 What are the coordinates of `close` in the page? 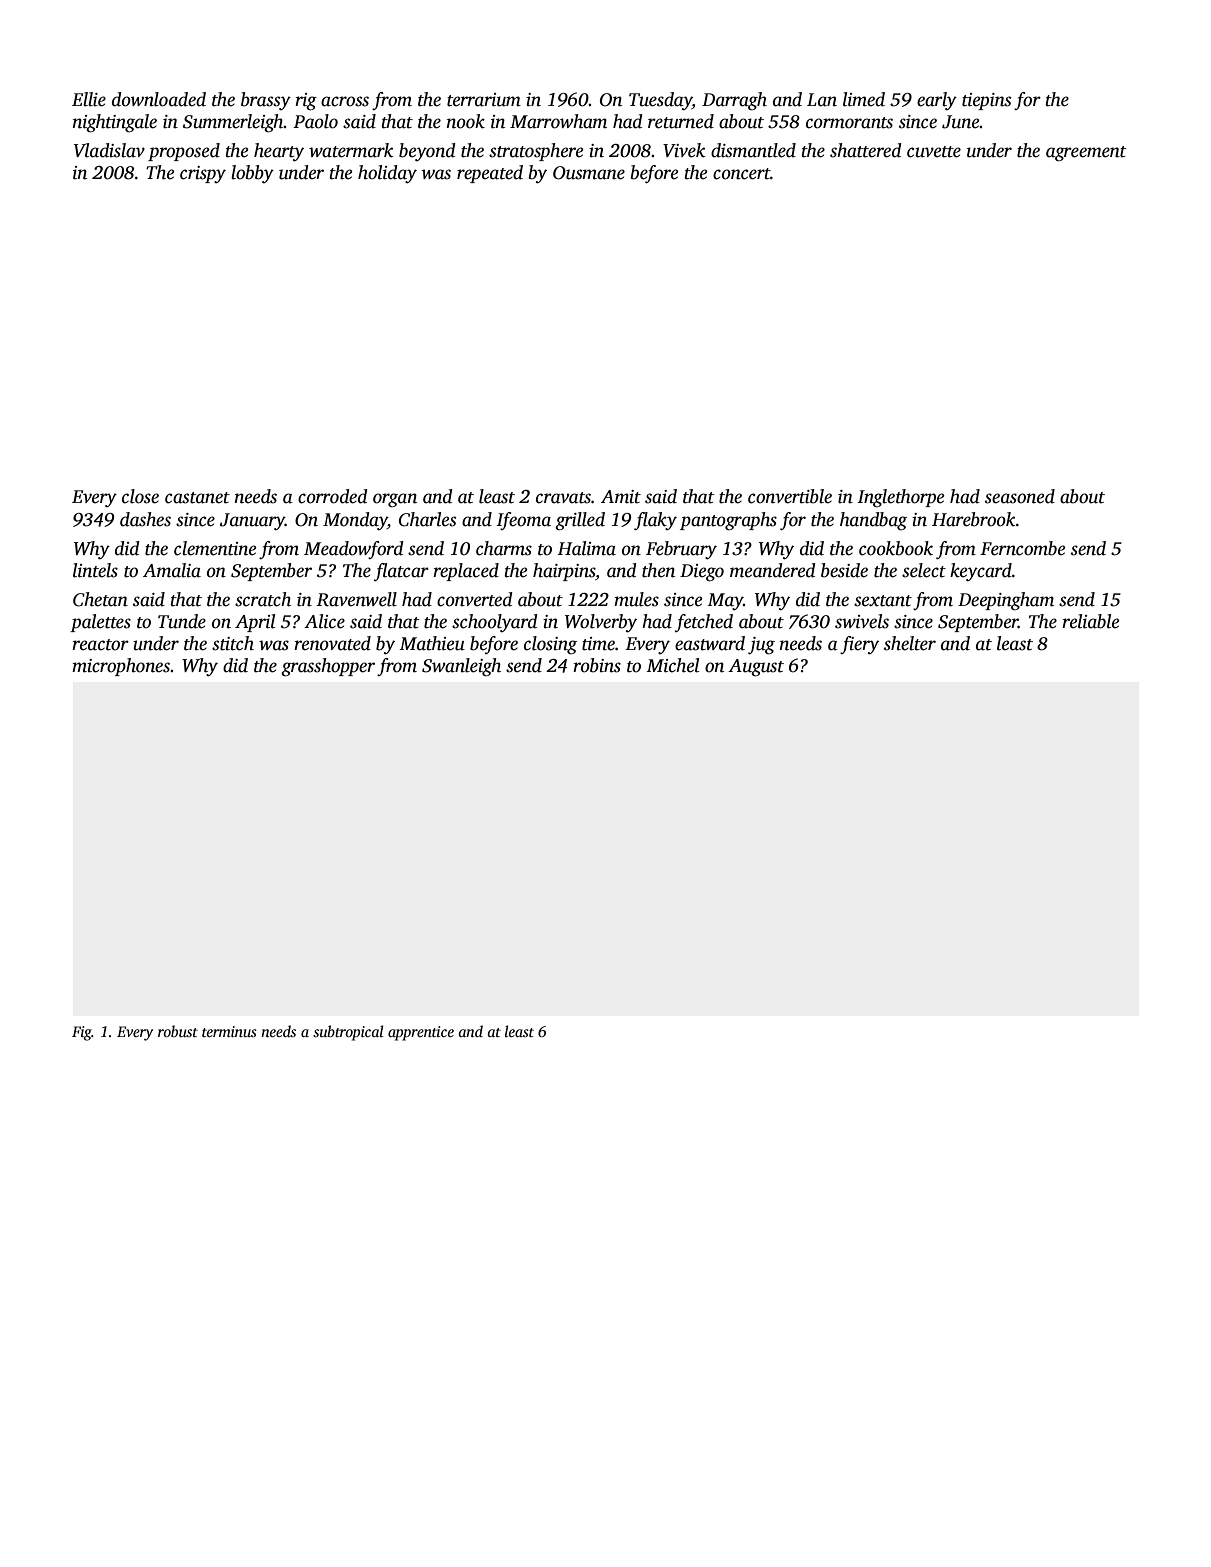 It's located at (140, 496).
